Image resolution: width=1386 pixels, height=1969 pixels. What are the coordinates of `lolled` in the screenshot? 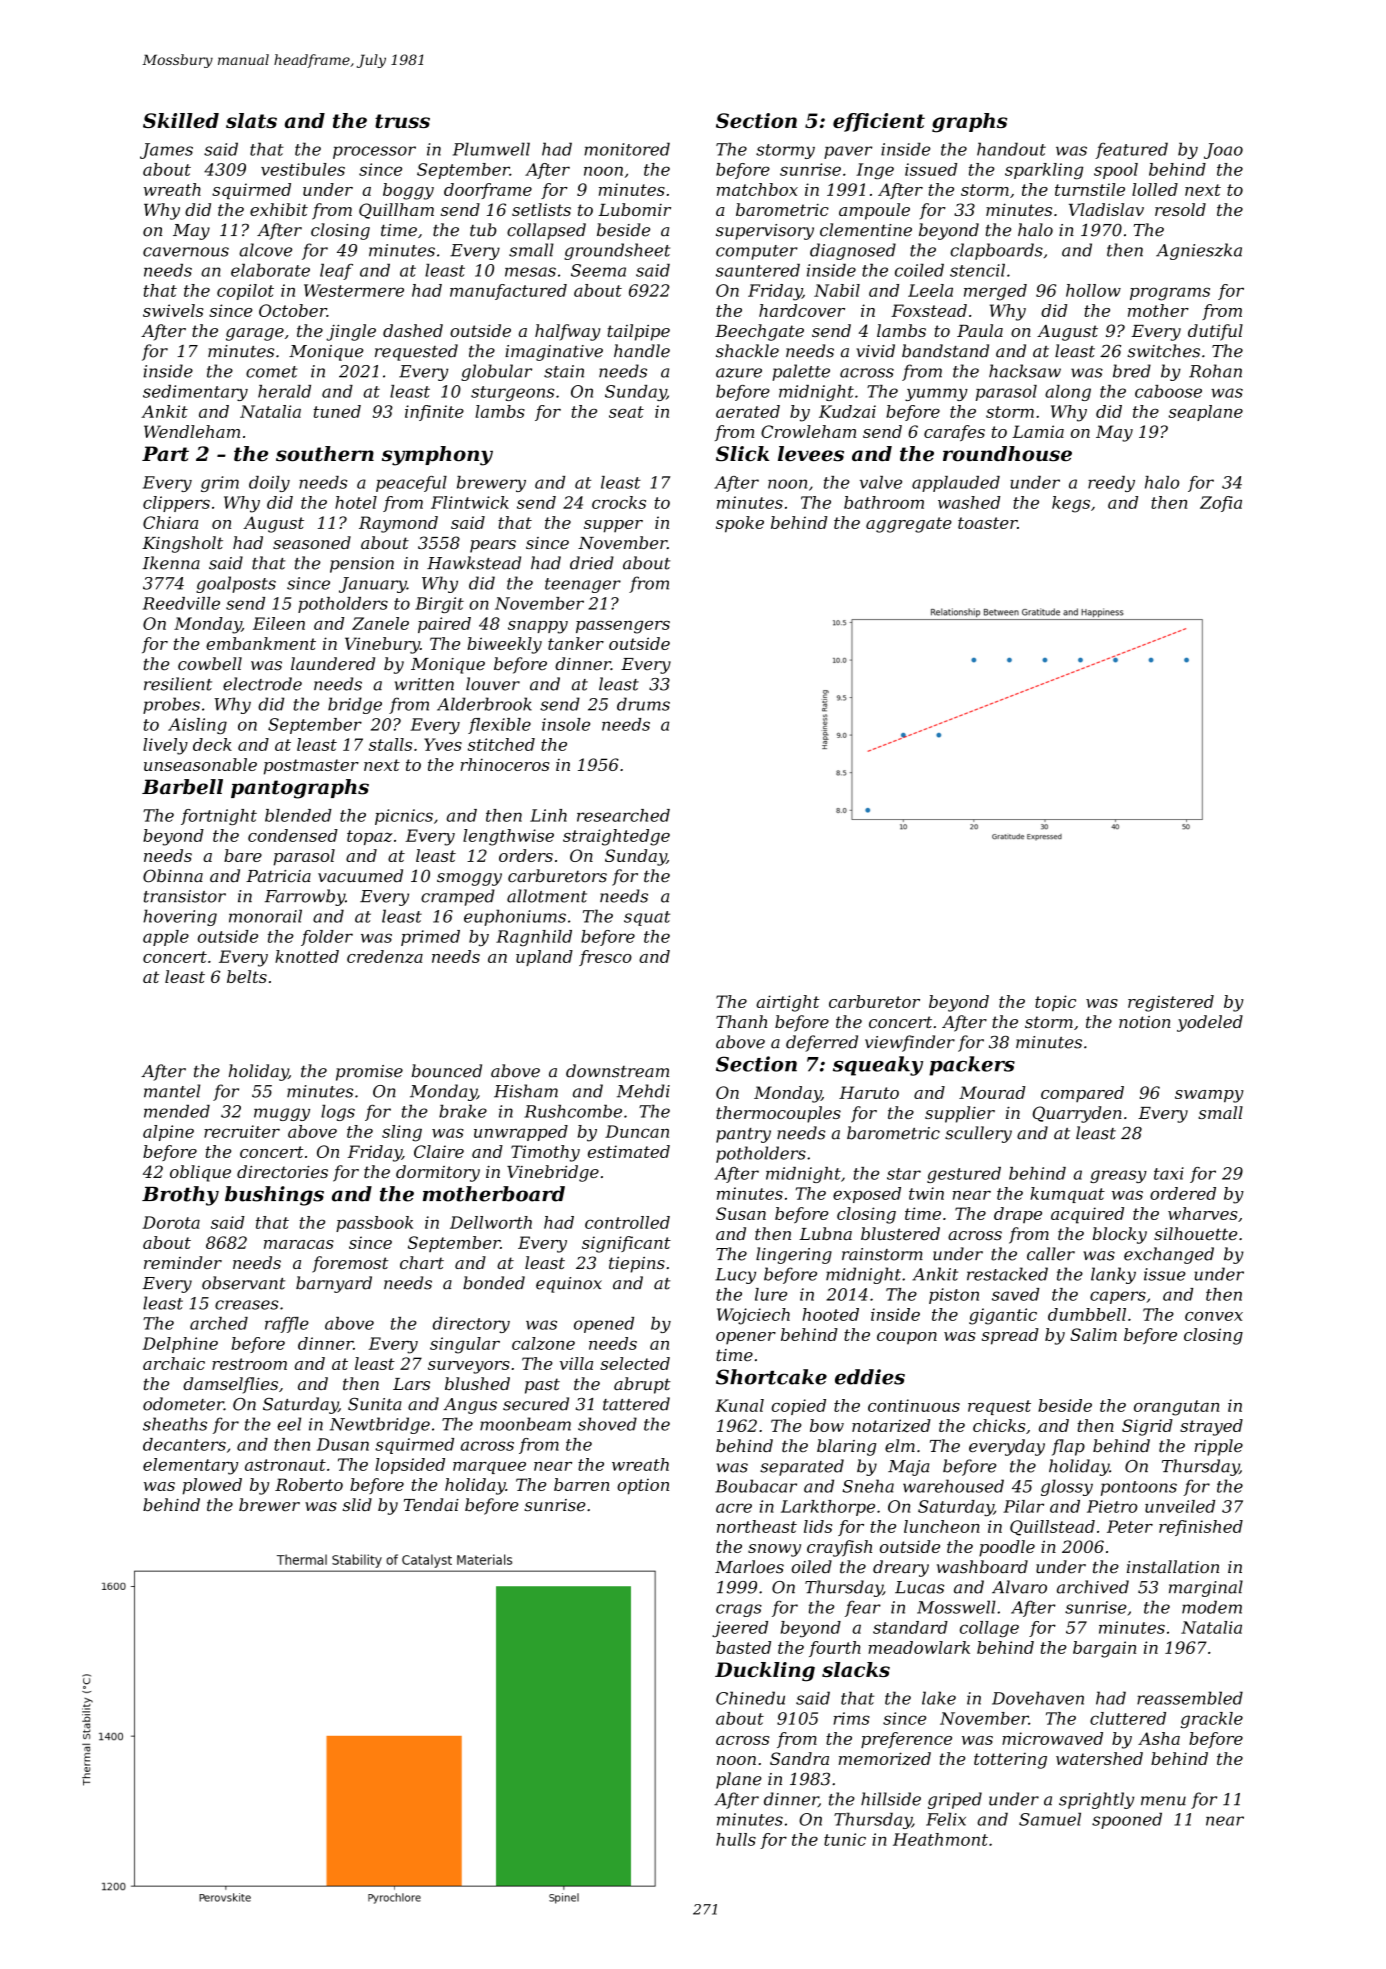 It's located at (1155, 189).
